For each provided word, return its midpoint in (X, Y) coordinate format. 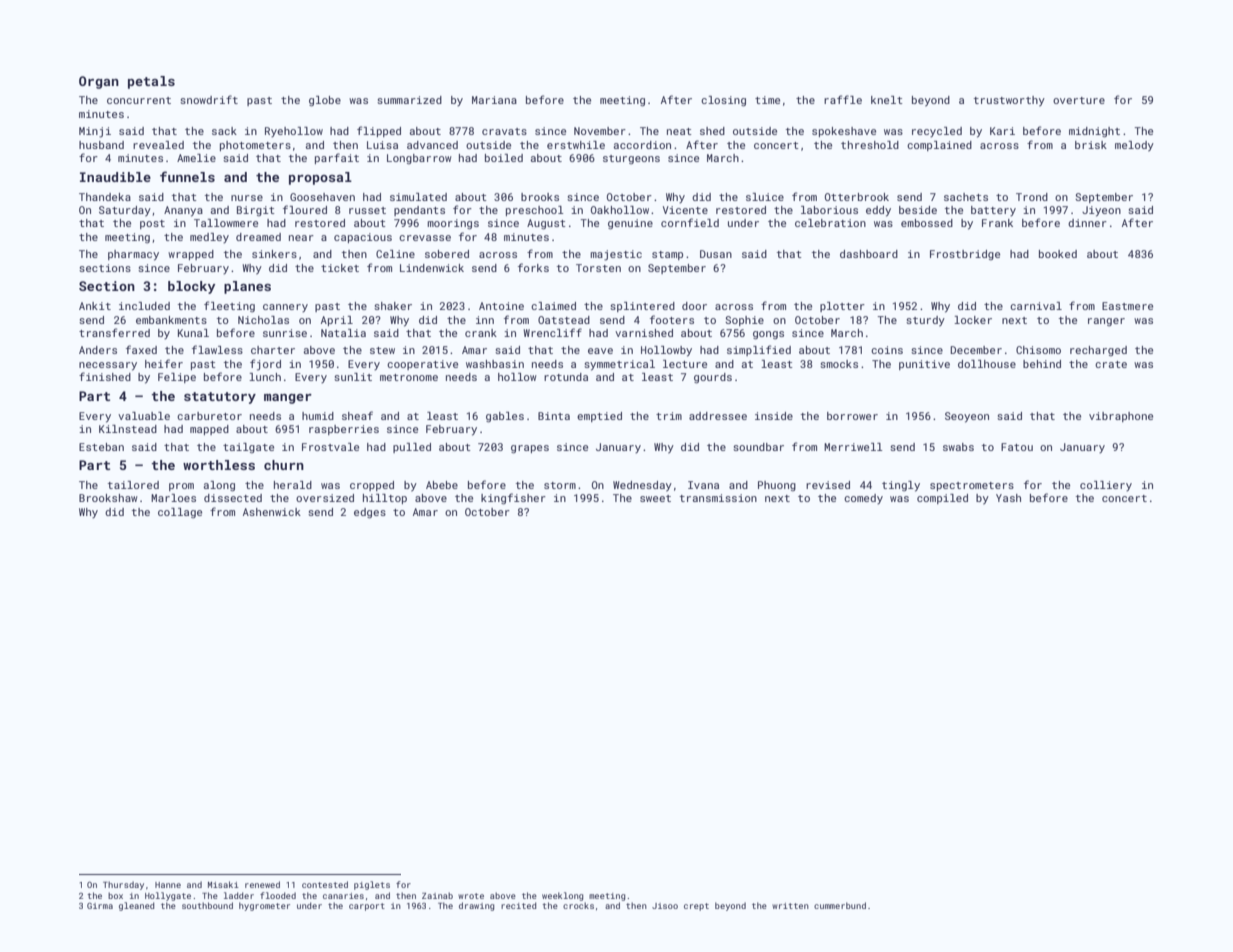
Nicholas (263, 320)
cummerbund (840, 905)
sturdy (925, 321)
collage (180, 513)
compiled (942, 499)
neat (679, 131)
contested (325, 884)
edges (370, 513)
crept (696, 907)
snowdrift (209, 99)
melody (1134, 146)
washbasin (495, 364)
